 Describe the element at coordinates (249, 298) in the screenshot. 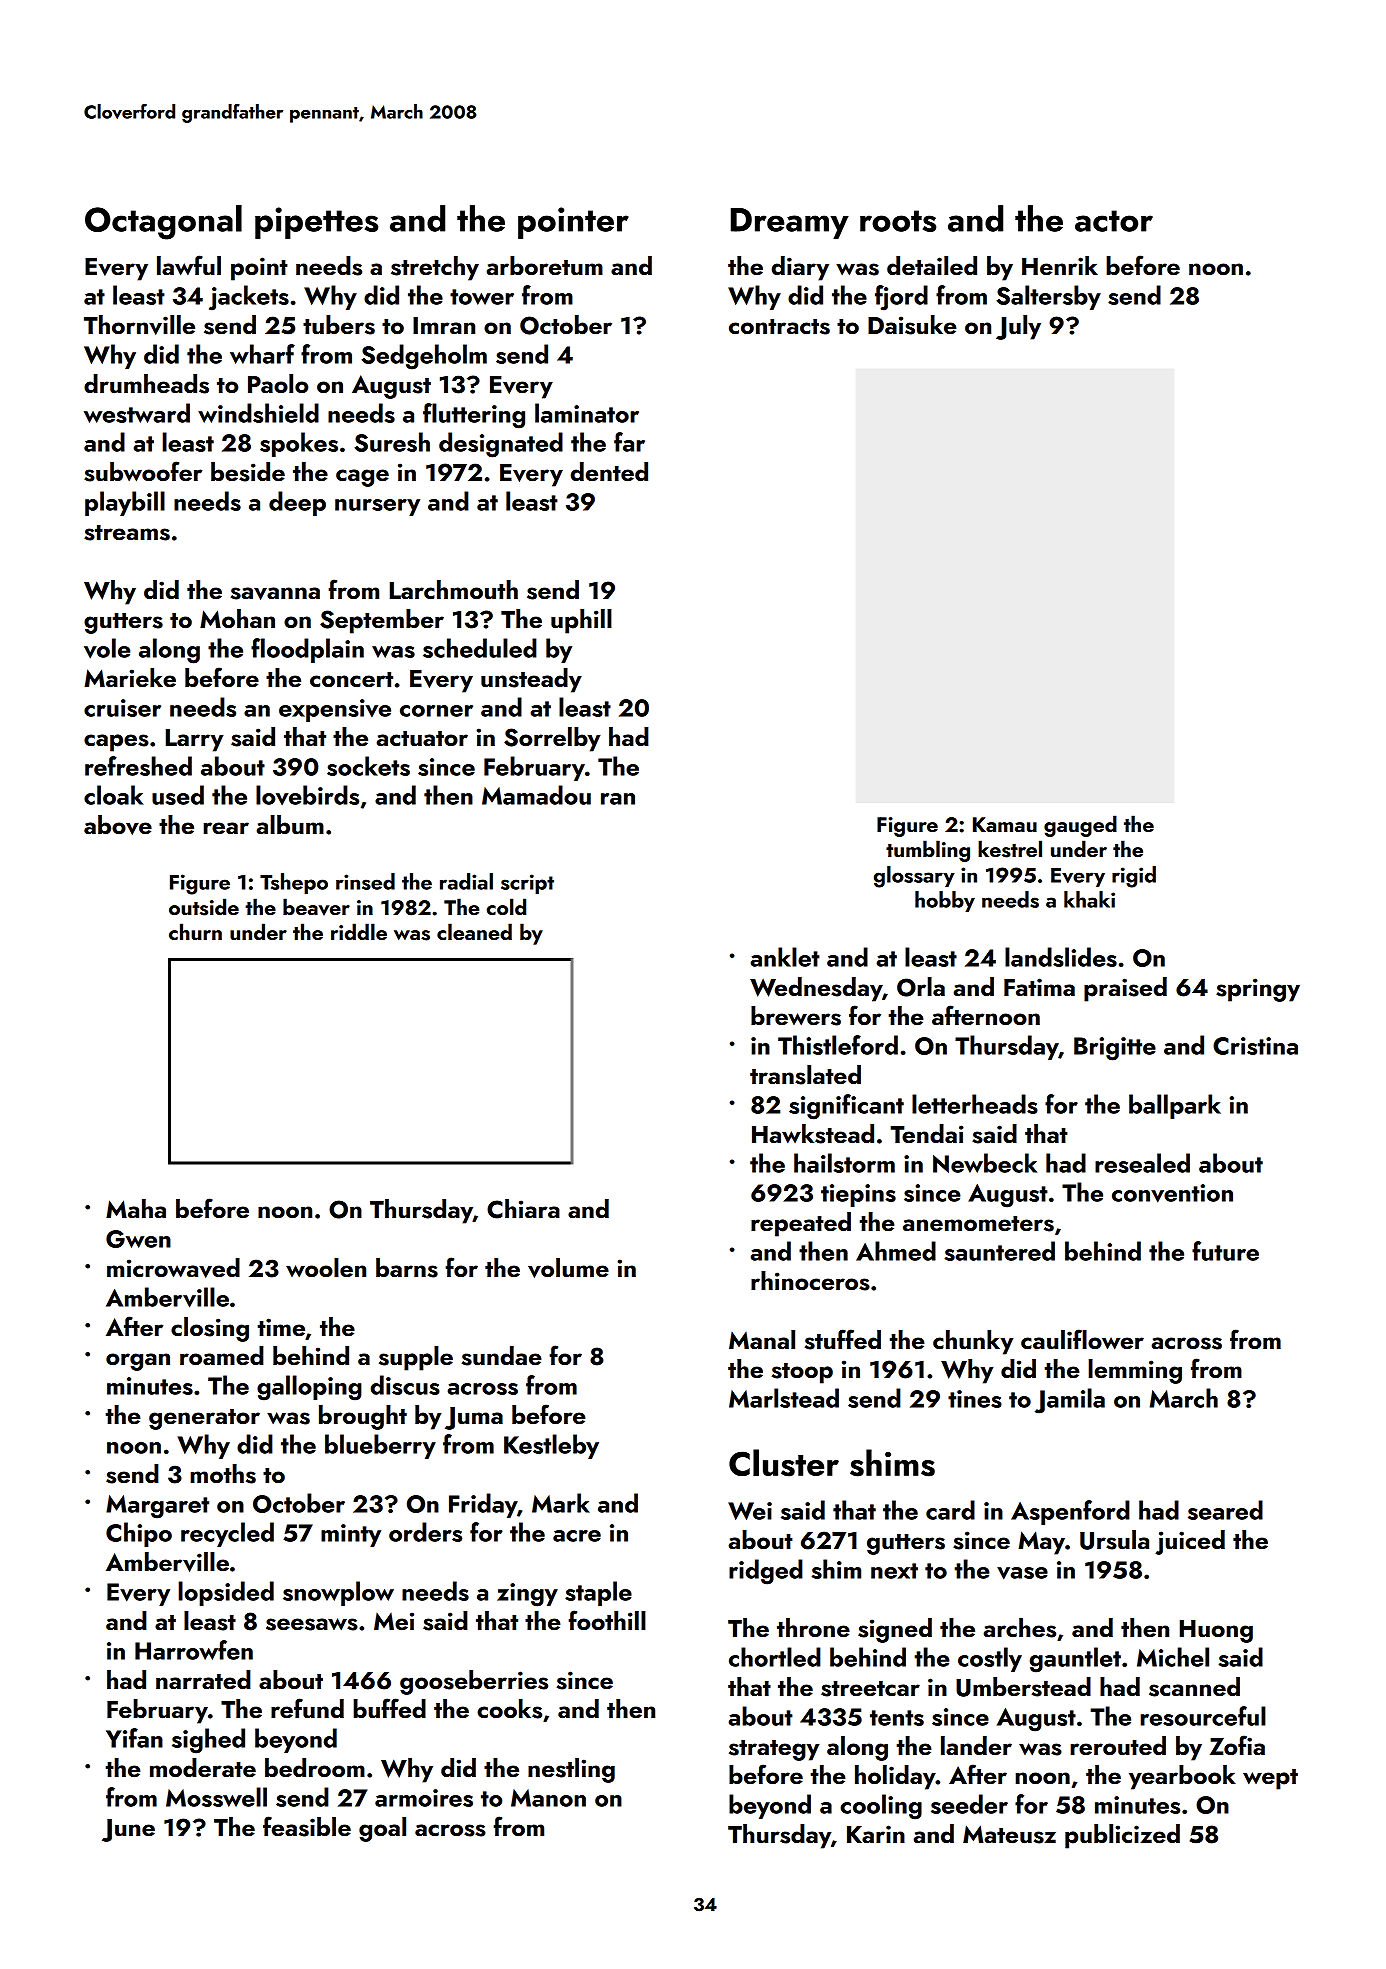

I see `jackets` at that location.
